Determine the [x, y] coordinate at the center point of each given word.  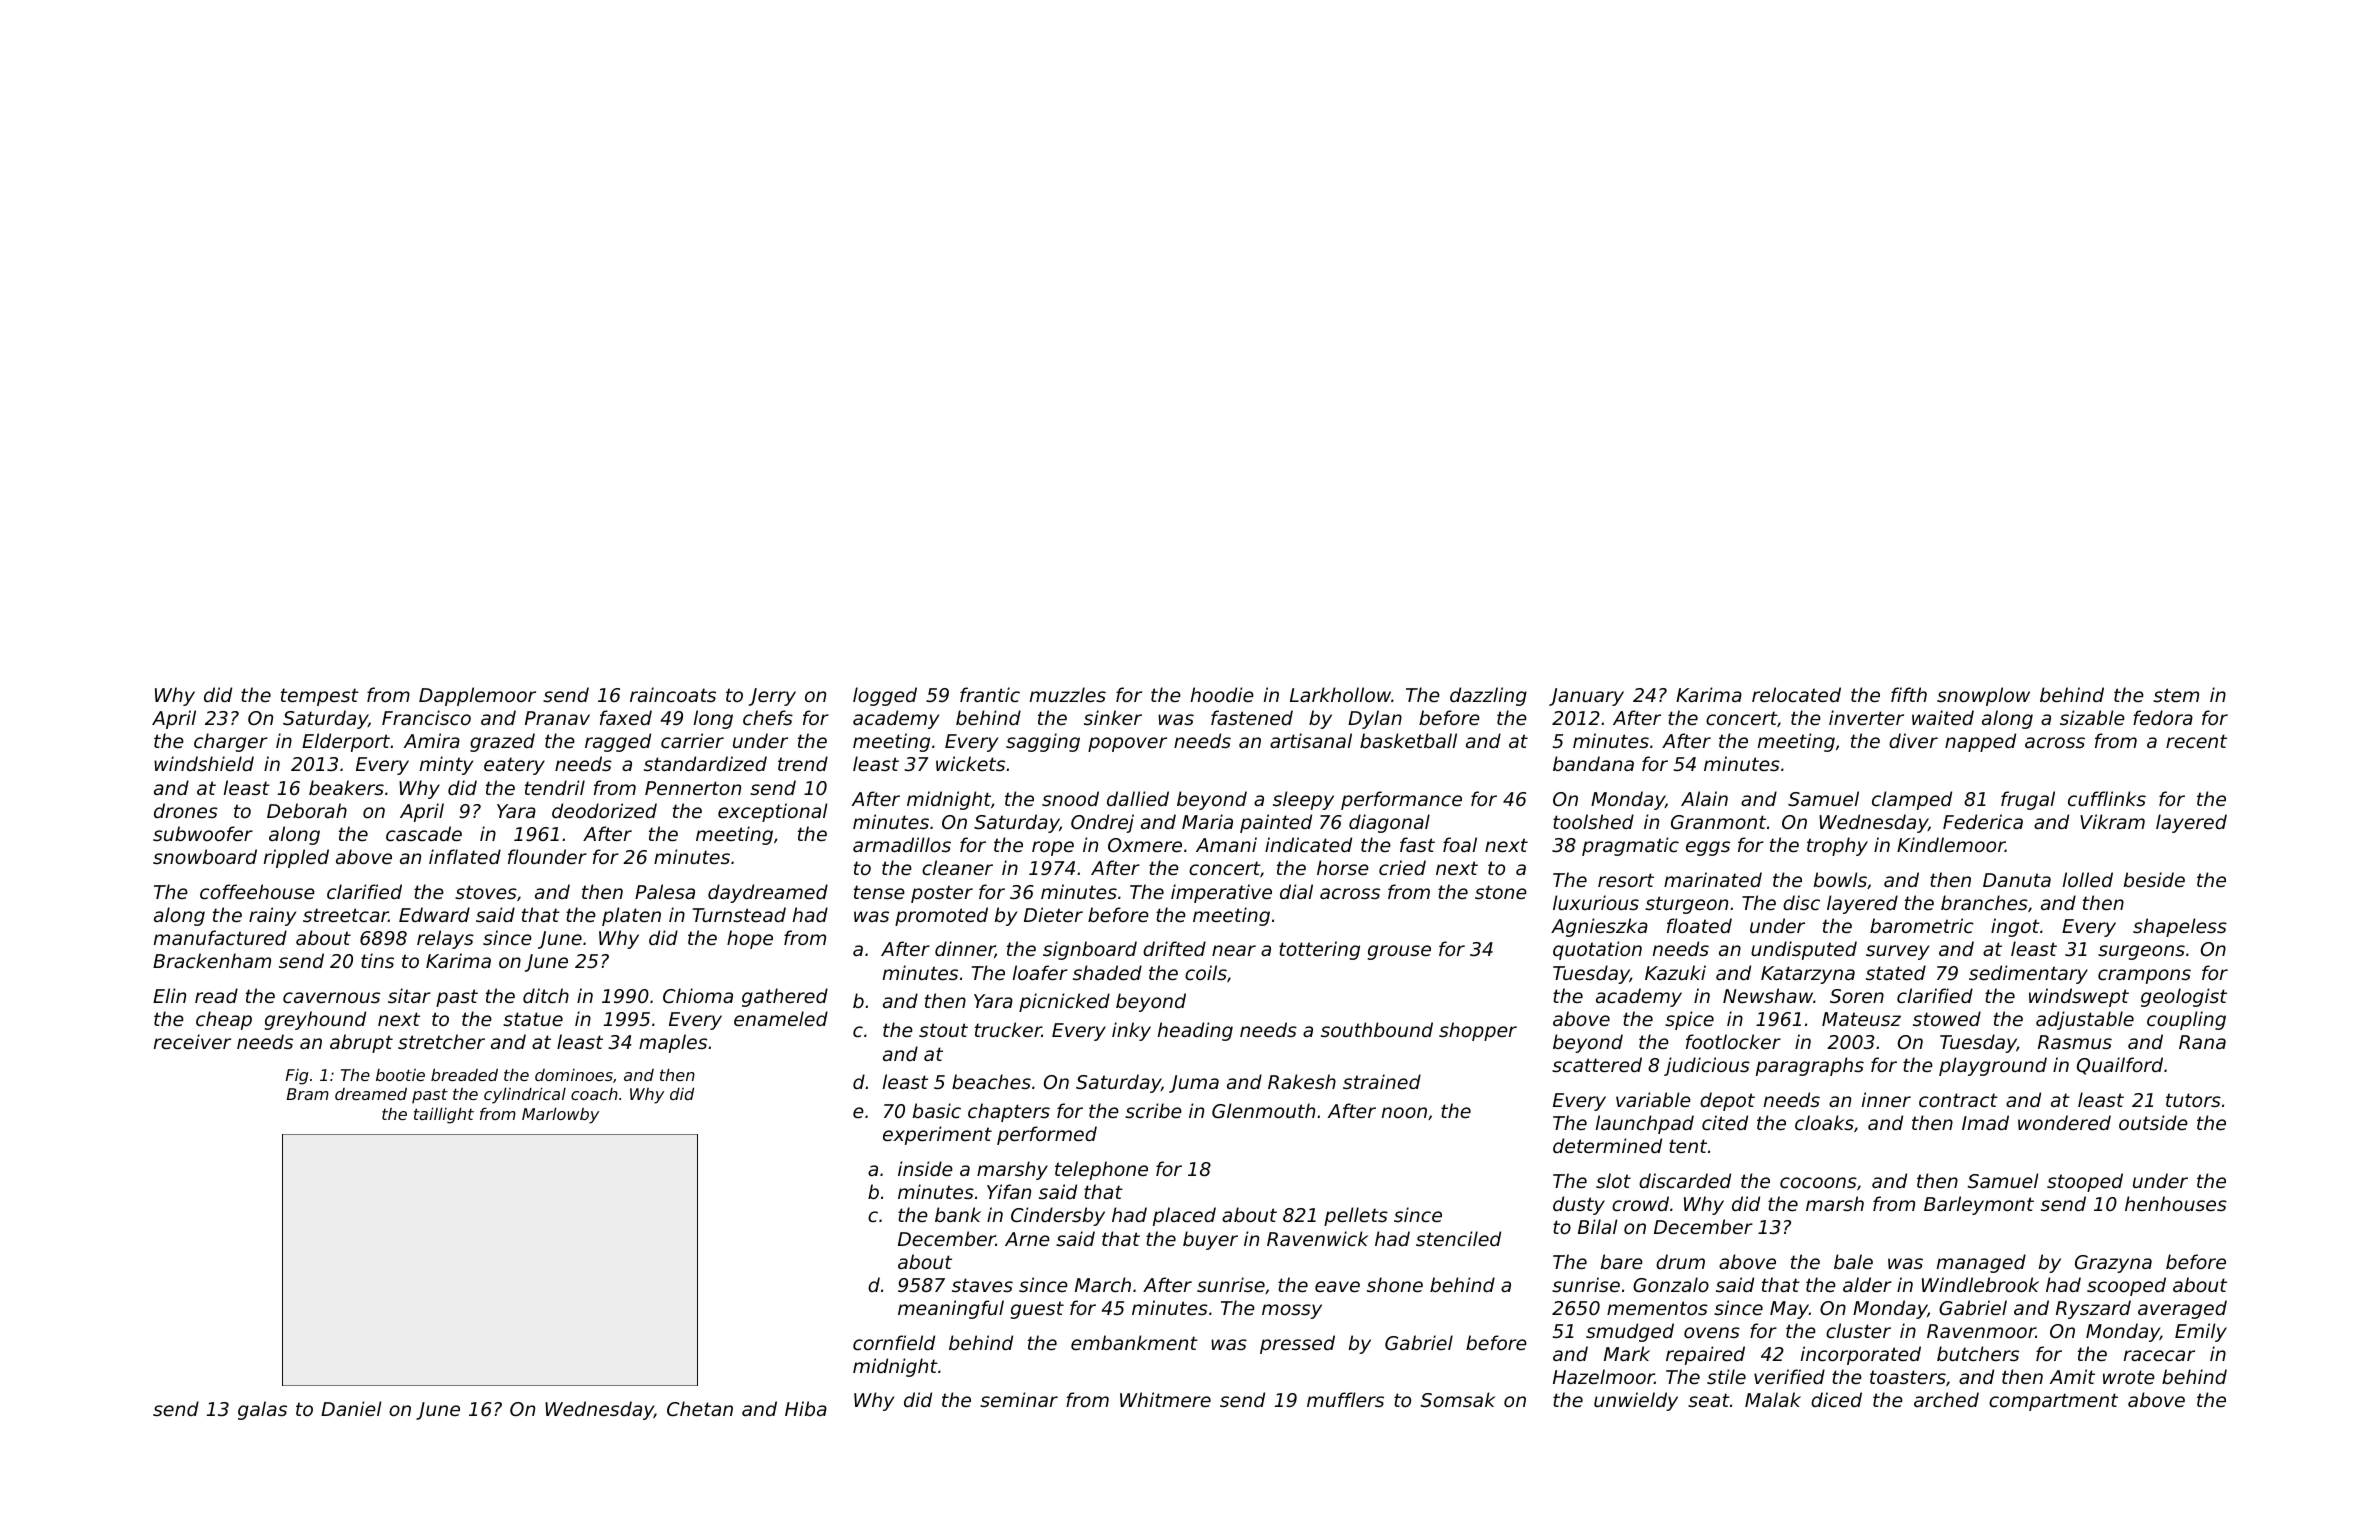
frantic [990, 694]
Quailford [2120, 1066]
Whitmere [1165, 1399]
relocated [1796, 694]
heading [1195, 1031]
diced [1836, 1399]
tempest [320, 697]
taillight [444, 1115]
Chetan [700, 1408]
